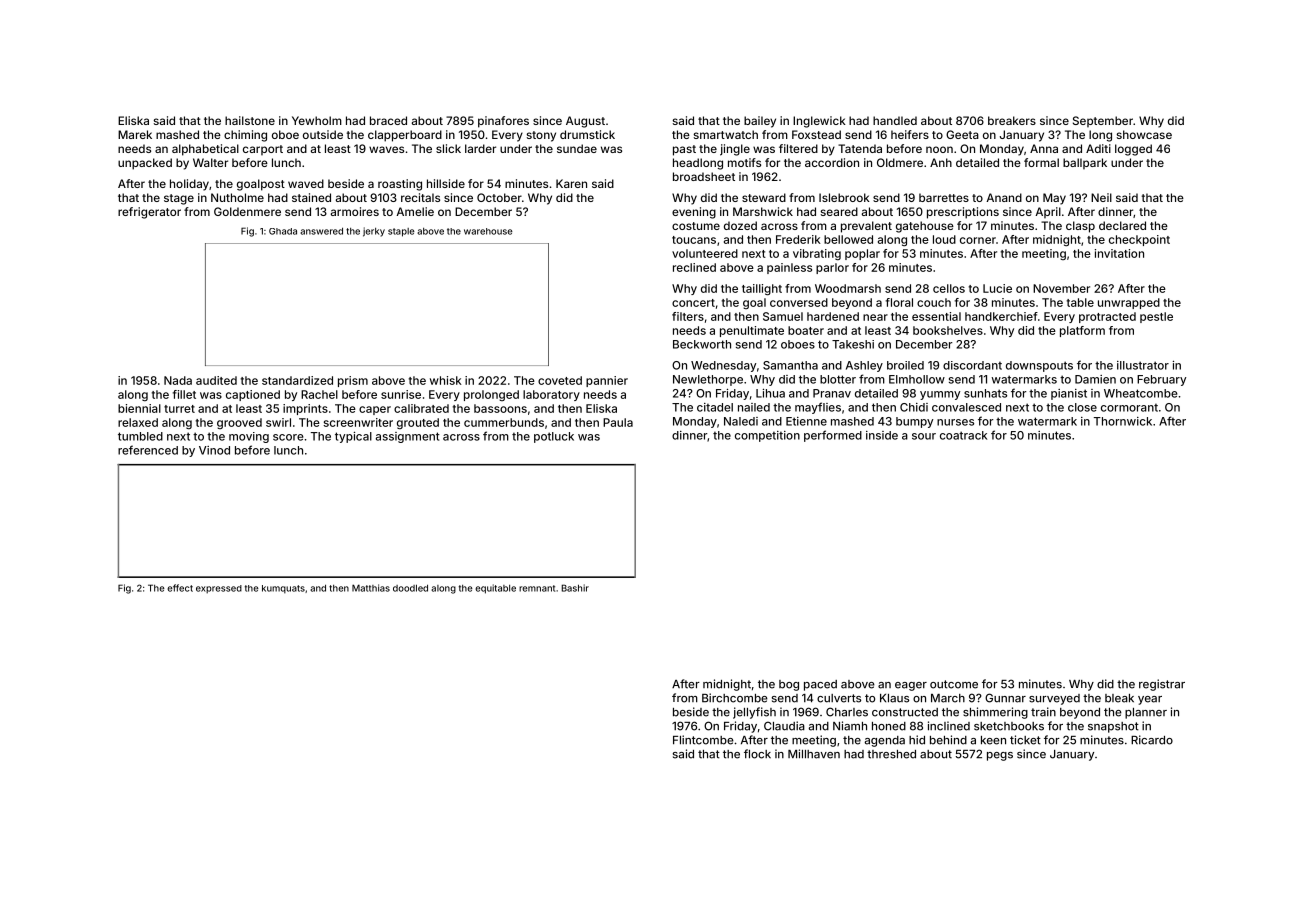 The height and width of the screenshot is (924, 1308). Describe the element at coordinates (820, 685) in the screenshot. I see `paced` at that location.
